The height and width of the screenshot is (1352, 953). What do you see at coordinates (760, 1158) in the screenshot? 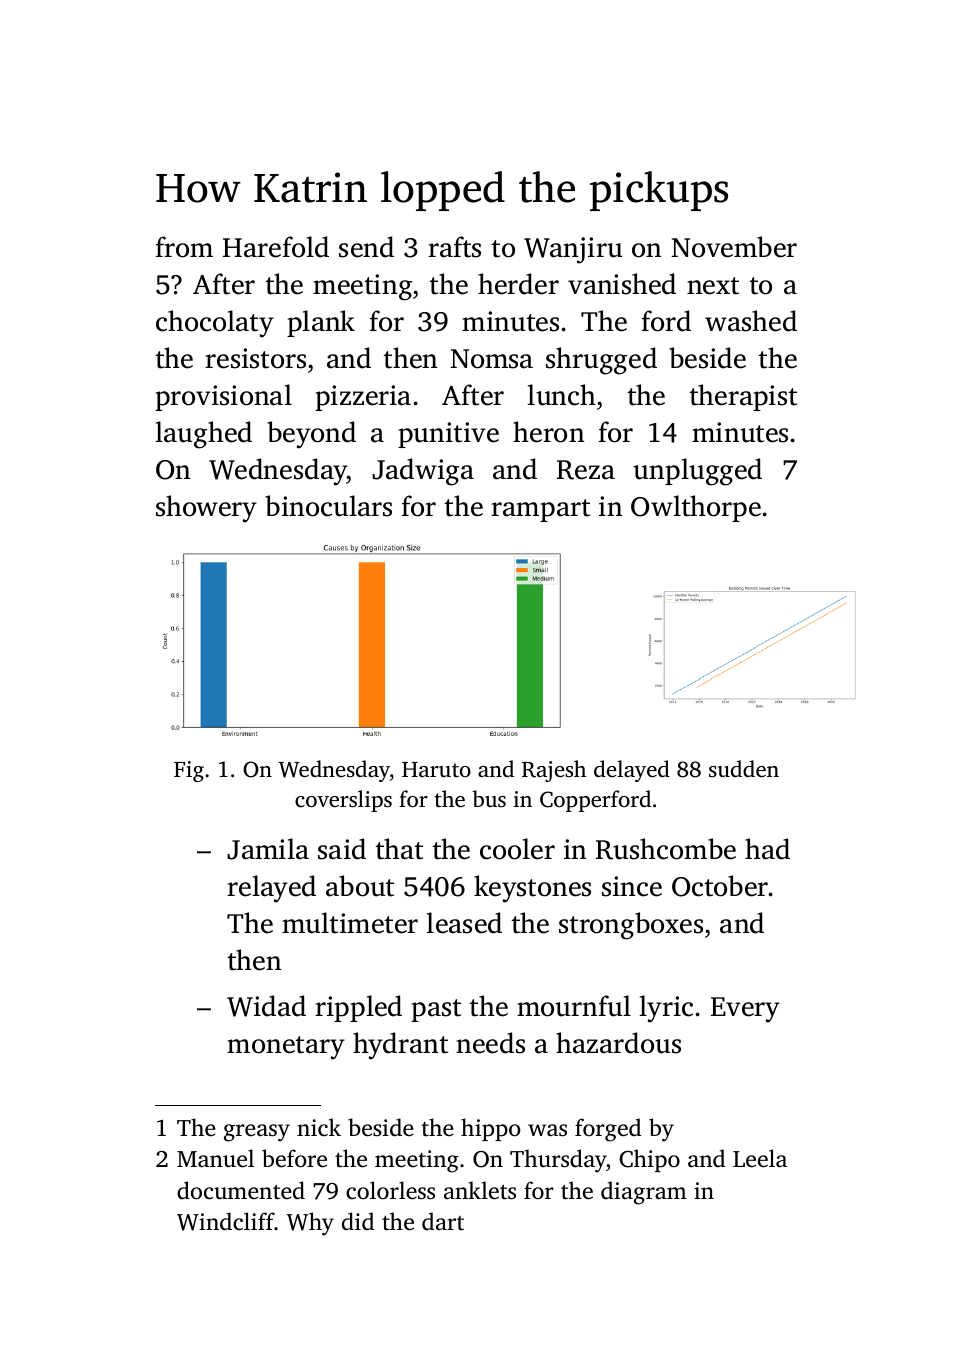
I see `Leela` at bounding box center [760, 1158].
